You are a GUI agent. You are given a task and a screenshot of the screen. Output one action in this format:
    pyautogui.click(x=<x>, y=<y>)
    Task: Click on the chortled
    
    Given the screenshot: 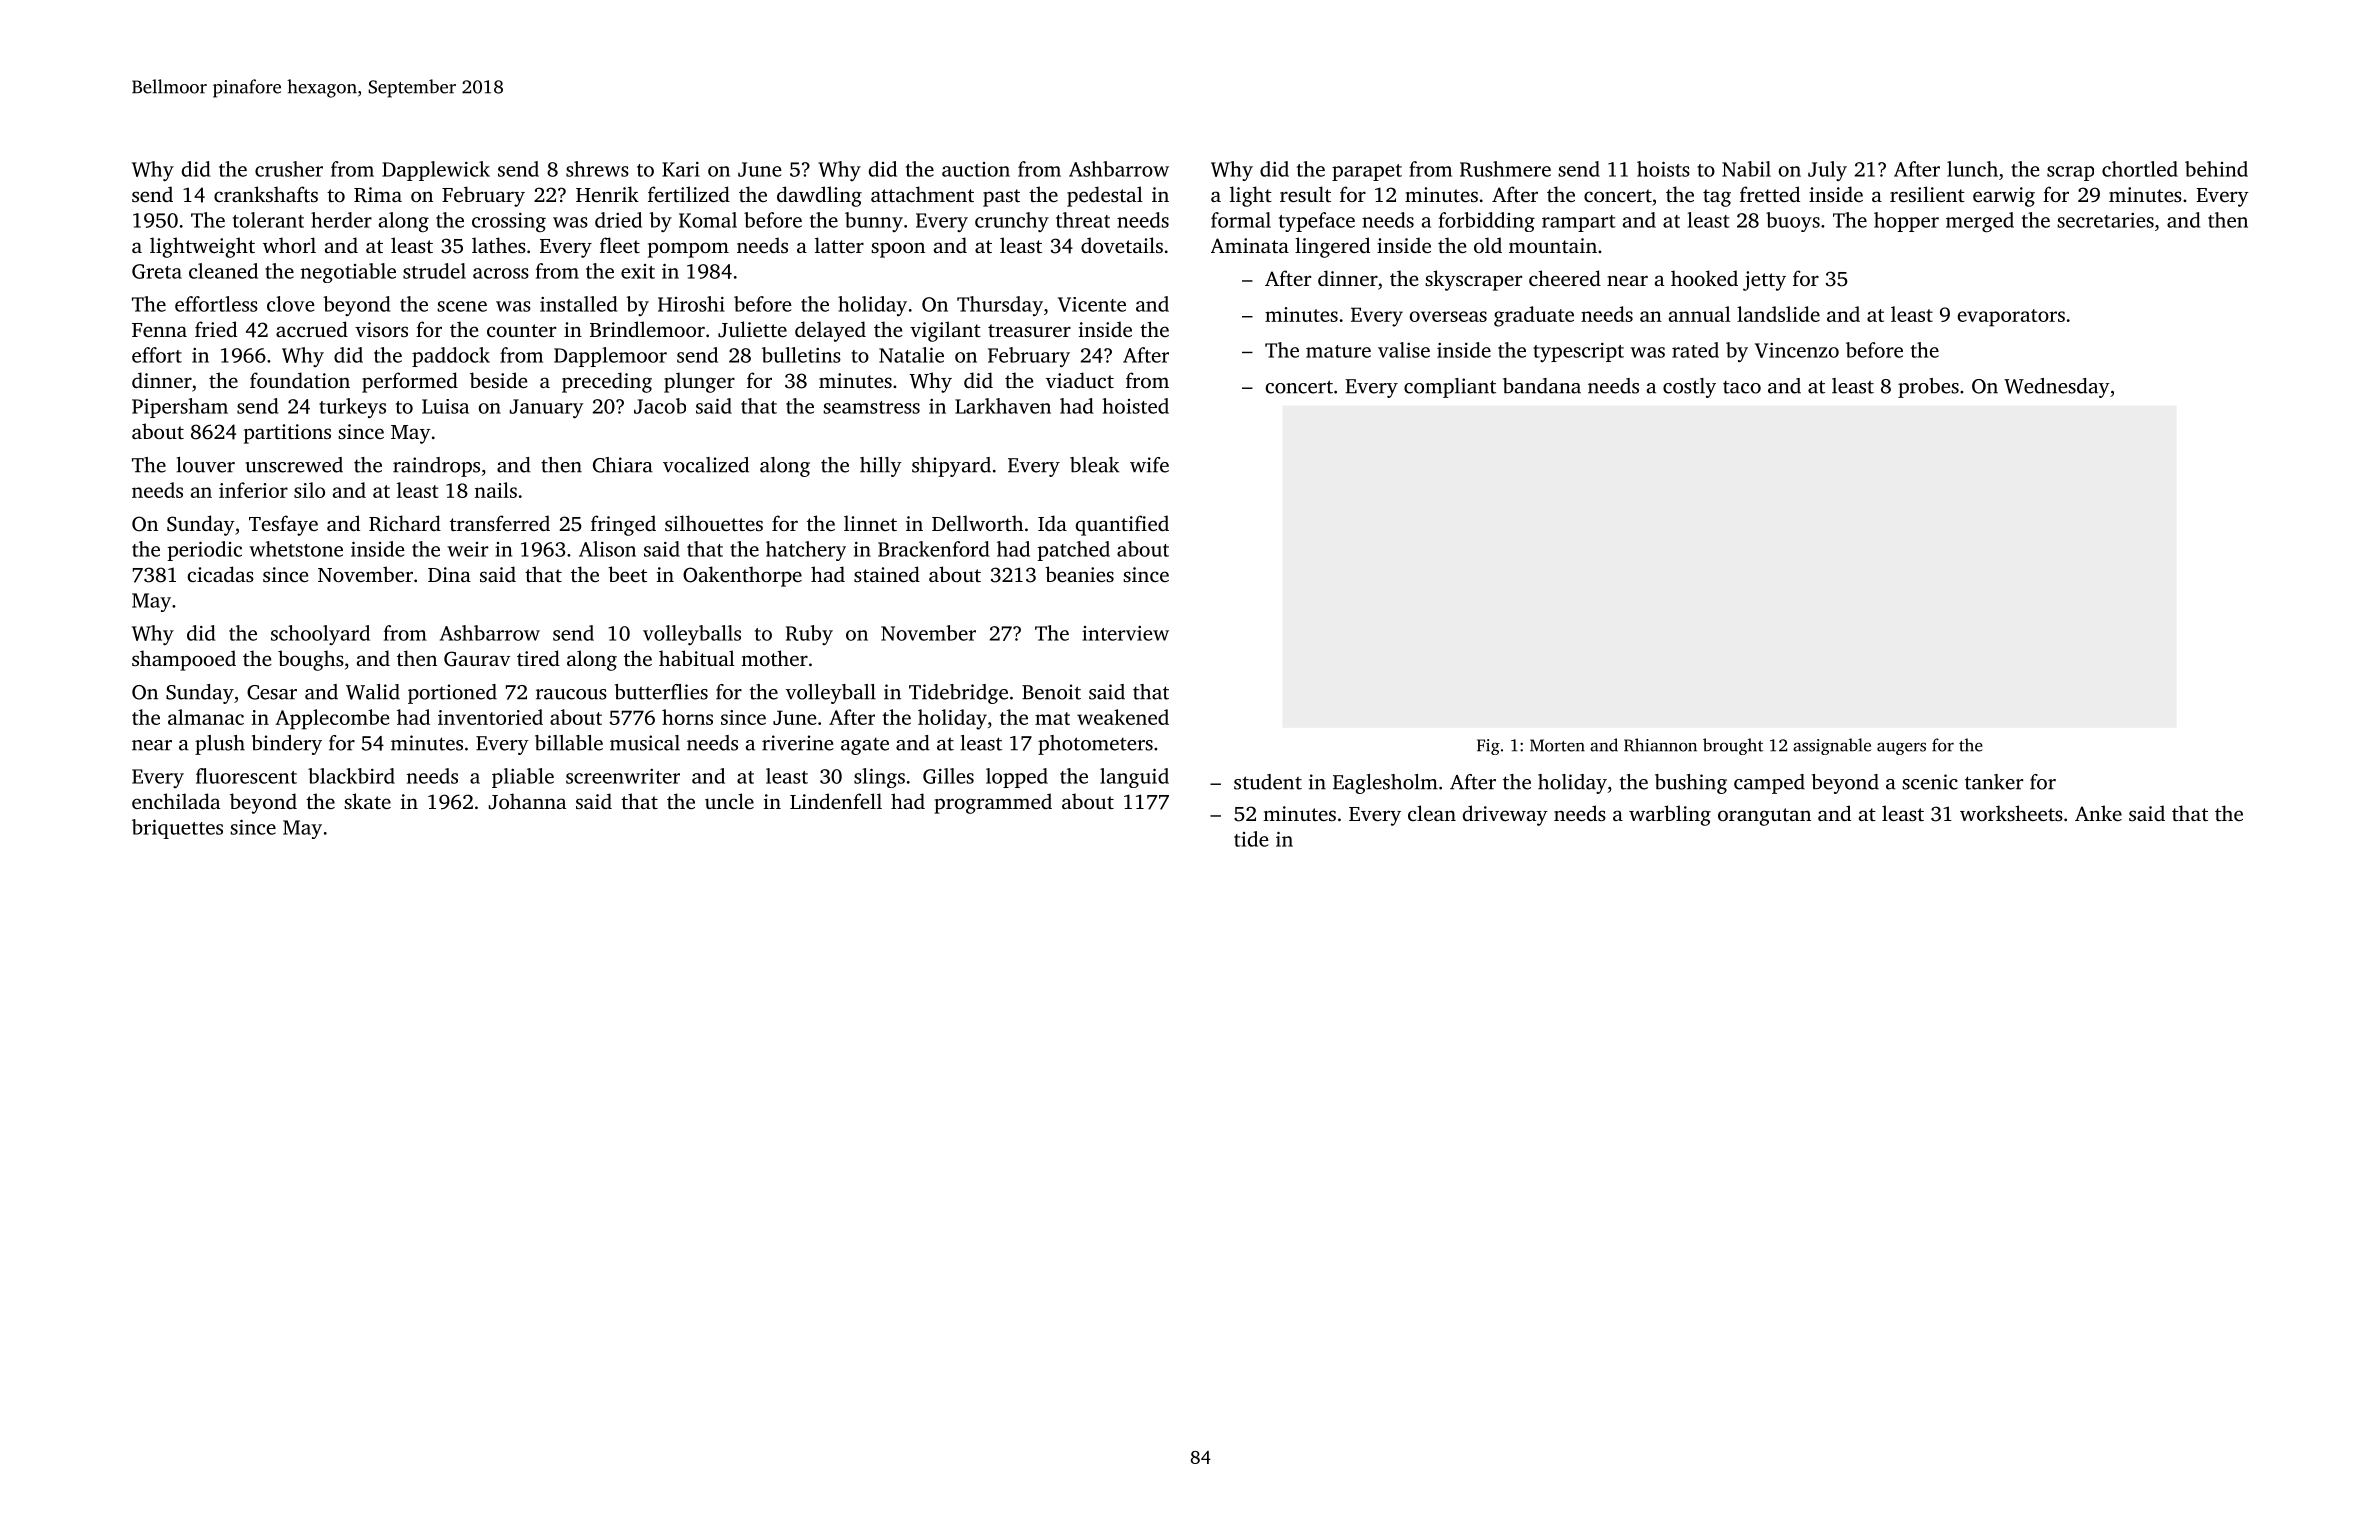 What is the action you would take?
    pyautogui.click(x=2140, y=169)
